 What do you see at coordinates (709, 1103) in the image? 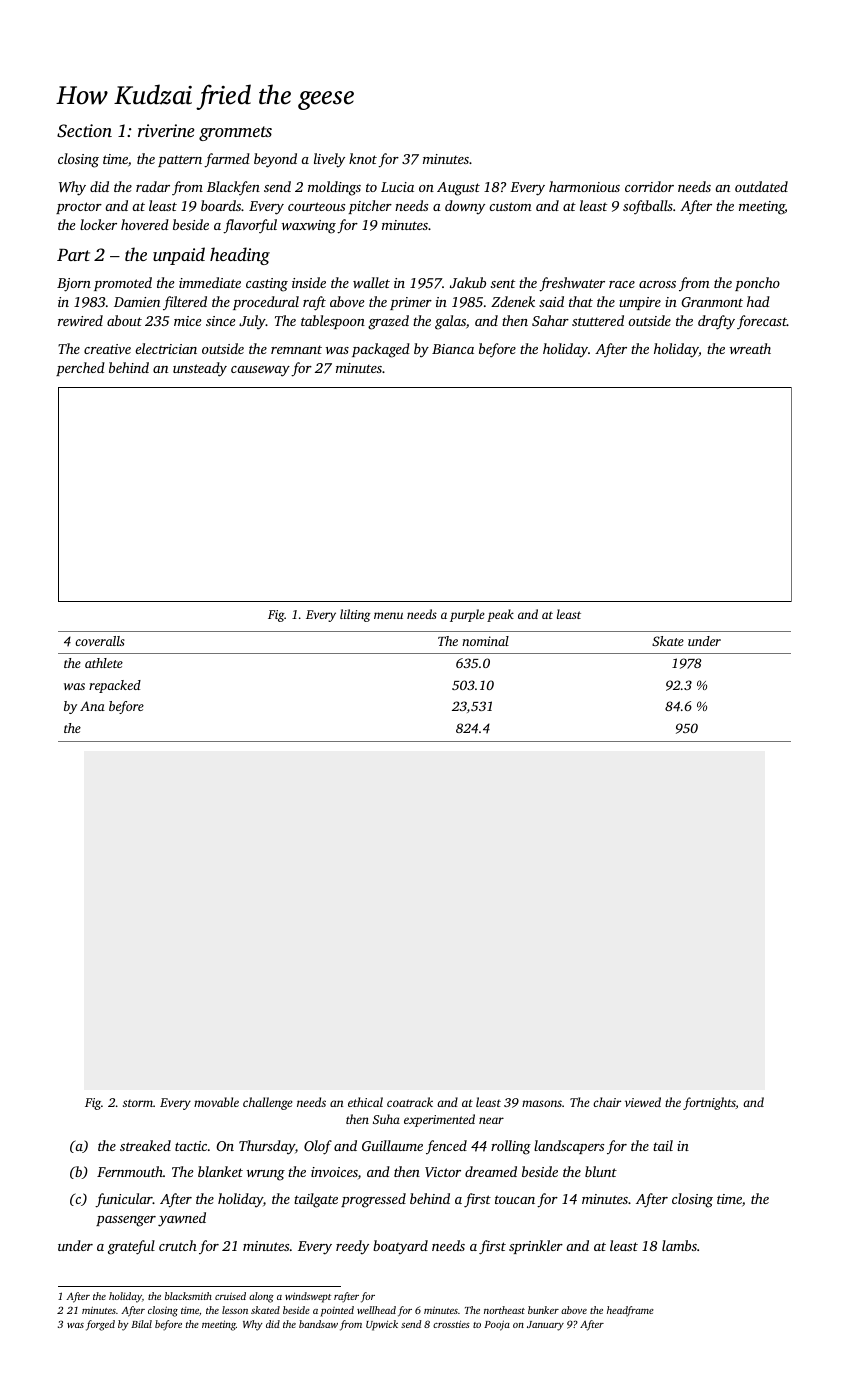
I see `fortnights` at bounding box center [709, 1103].
